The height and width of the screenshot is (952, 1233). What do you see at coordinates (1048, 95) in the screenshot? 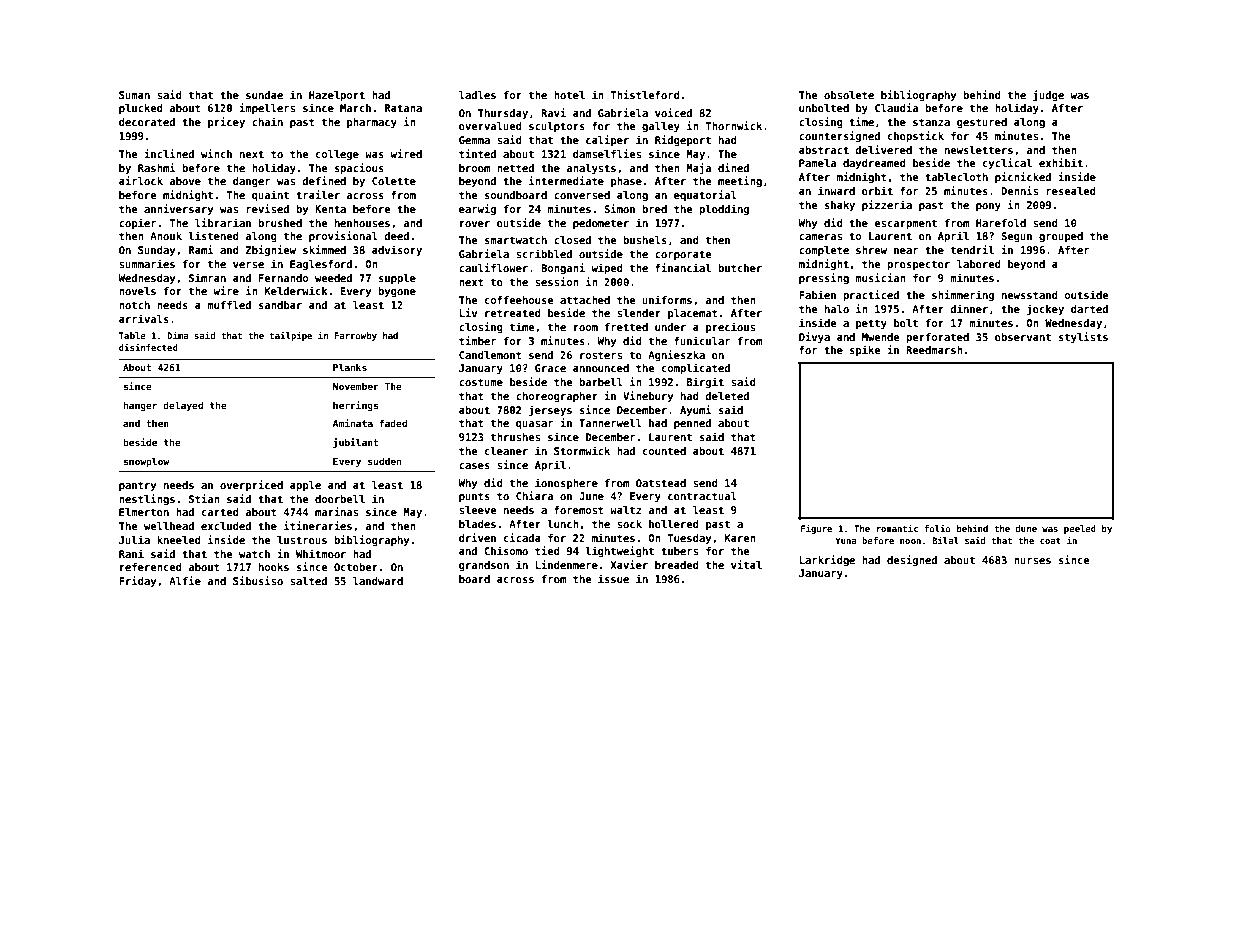
I see `judge` at bounding box center [1048, 95].
